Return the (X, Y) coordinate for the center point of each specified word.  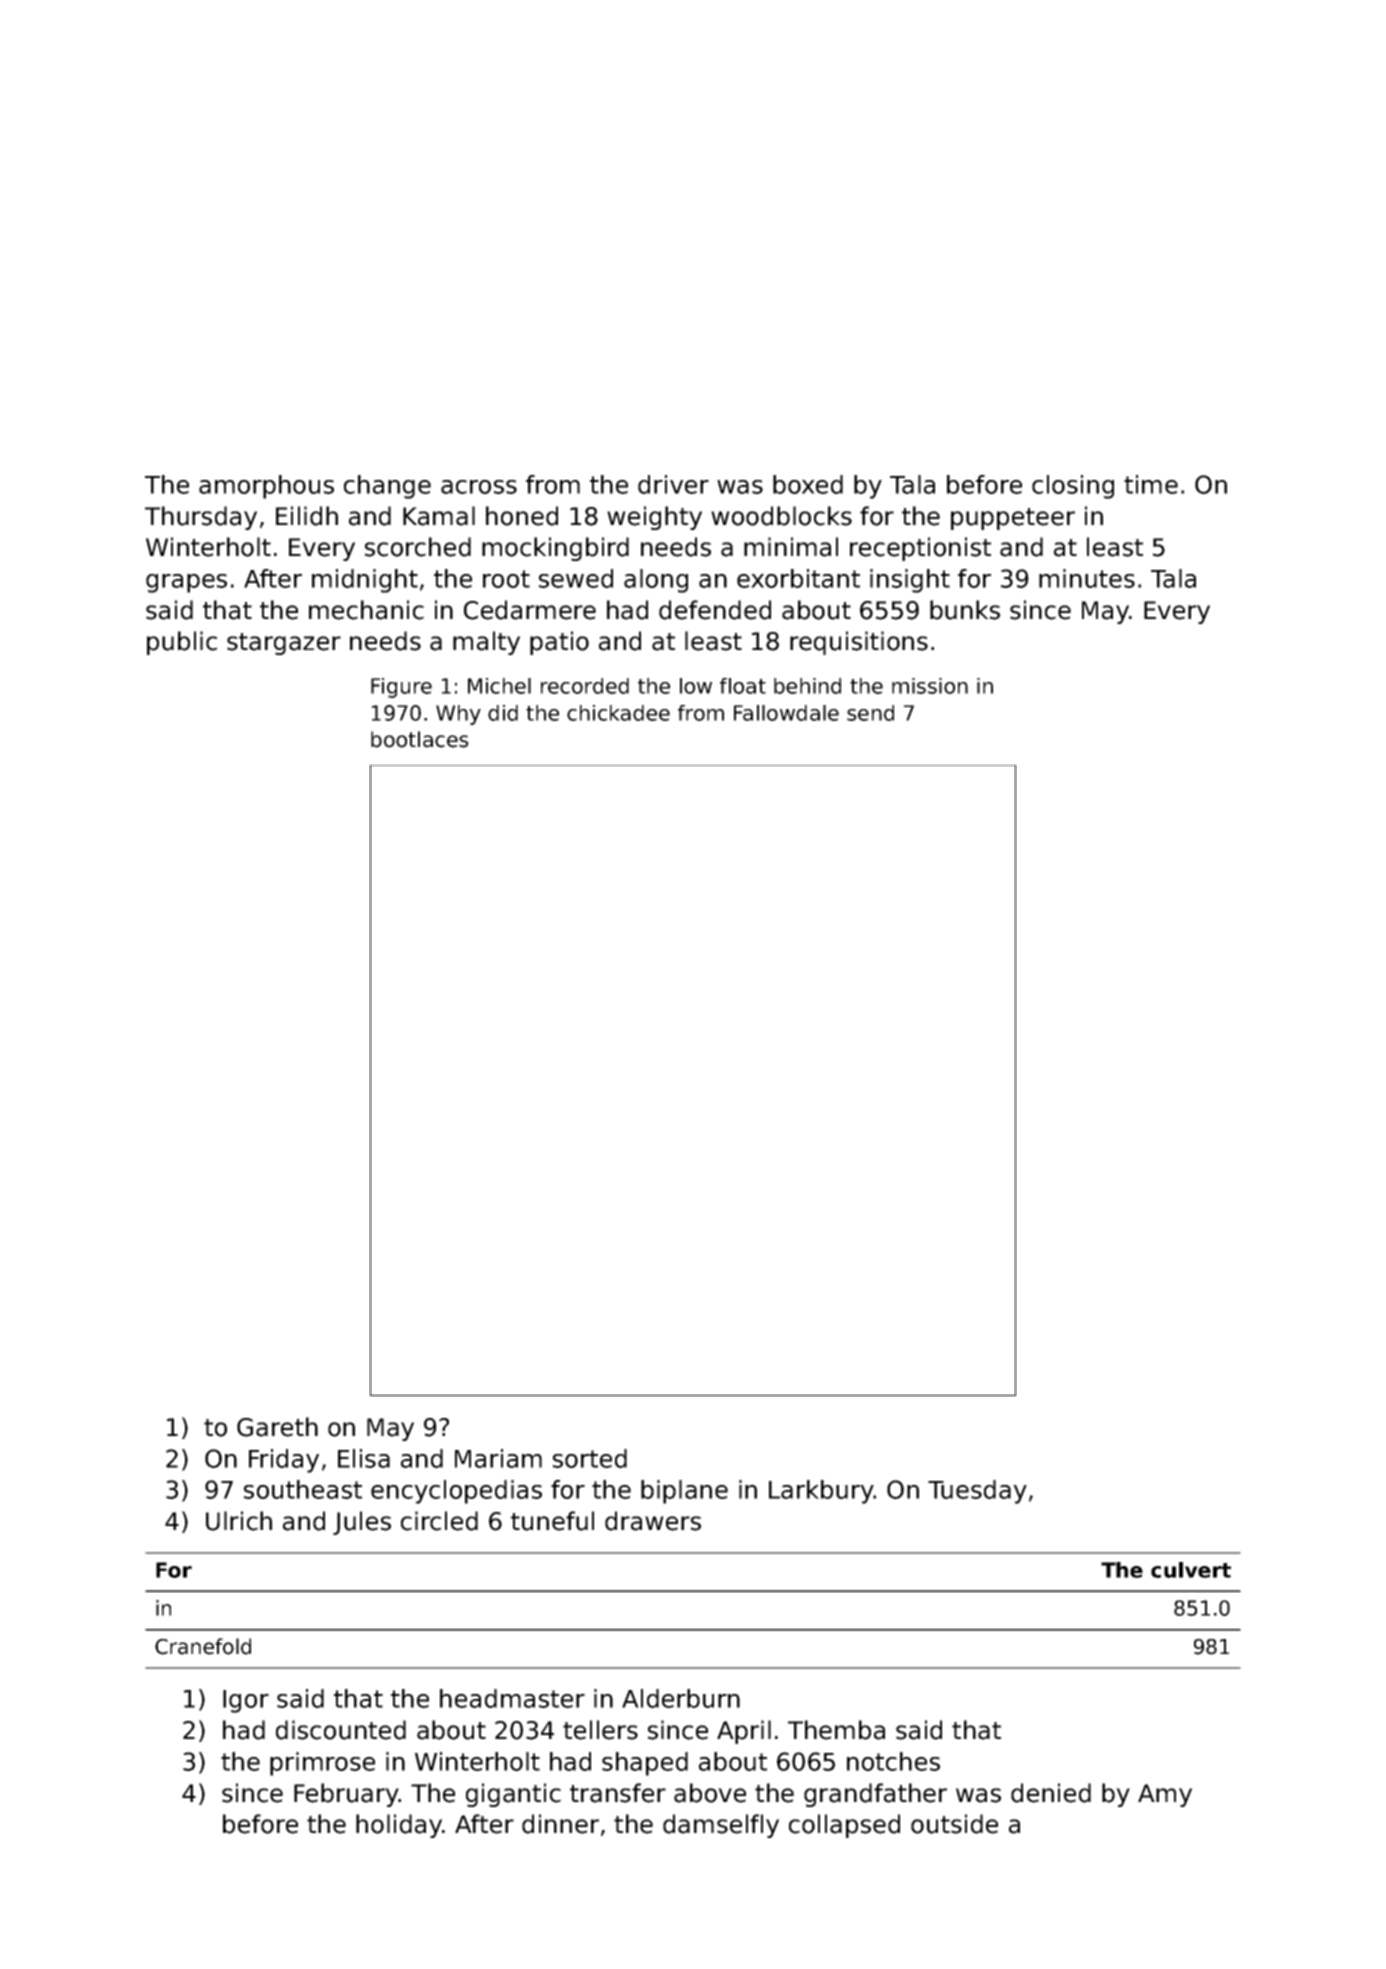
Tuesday (977, 1492)
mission (930, 686)
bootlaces (420, 739)
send (870, 713)
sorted (590, 1458)
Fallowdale (786, 713)
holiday (399, 1826)
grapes (186, 583)
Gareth (277, 1427)
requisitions (859, 643)
